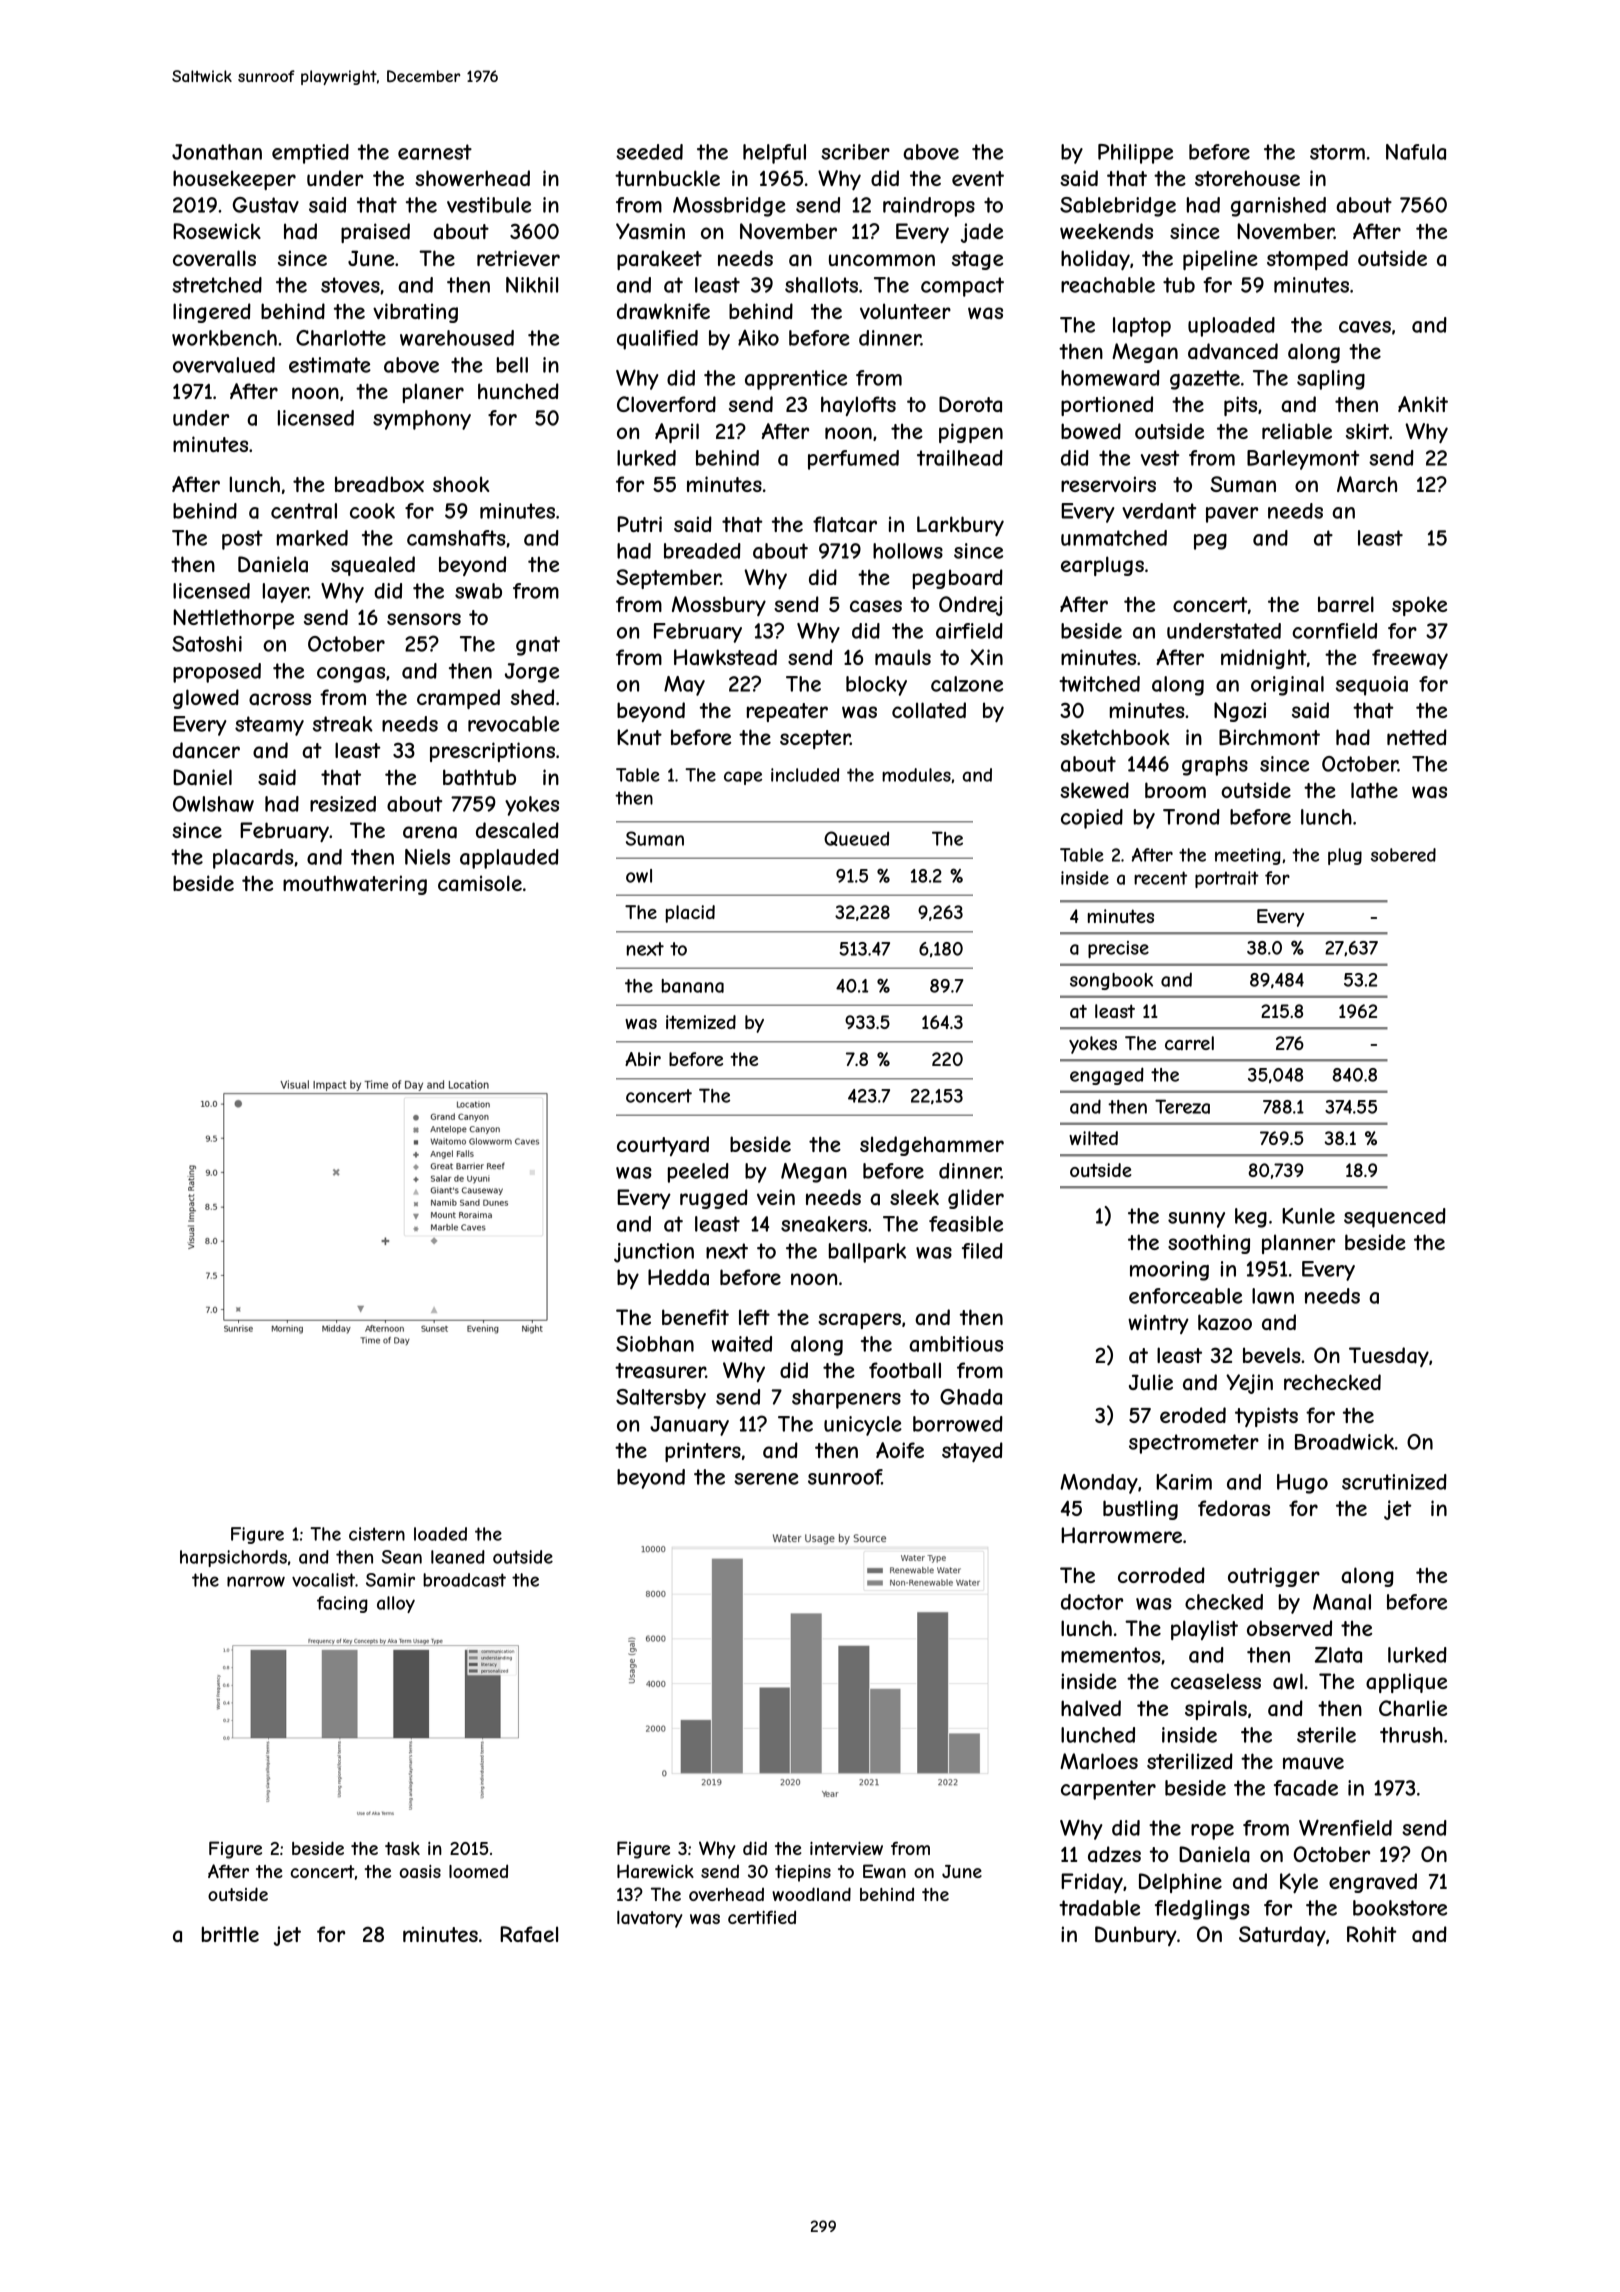 This screenshot has height=2292, width=1620. I want to click on Wrenfield, so click(1345, 1827).
